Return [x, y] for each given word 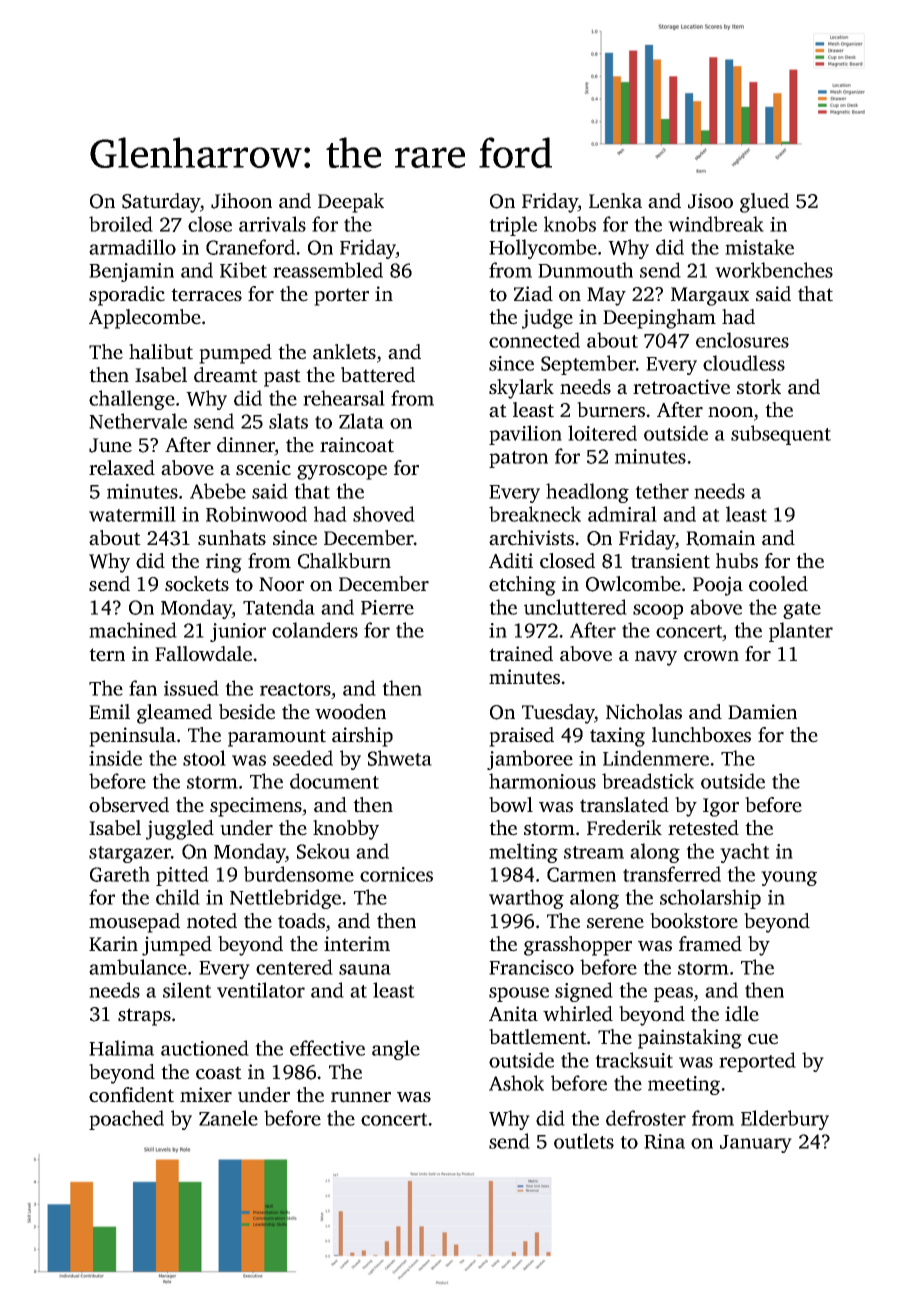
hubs [737, 561]
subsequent [781, 435]
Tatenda [279, 607]
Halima [121, 1048]
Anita [513, 1014]
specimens [256, 807]
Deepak [351, 203]
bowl [511, 805]
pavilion [525, 435]
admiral [622, 514]
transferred [672, 874]
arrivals [272, 224]
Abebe [218, 491]
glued [764, 203]
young [789, 878]
